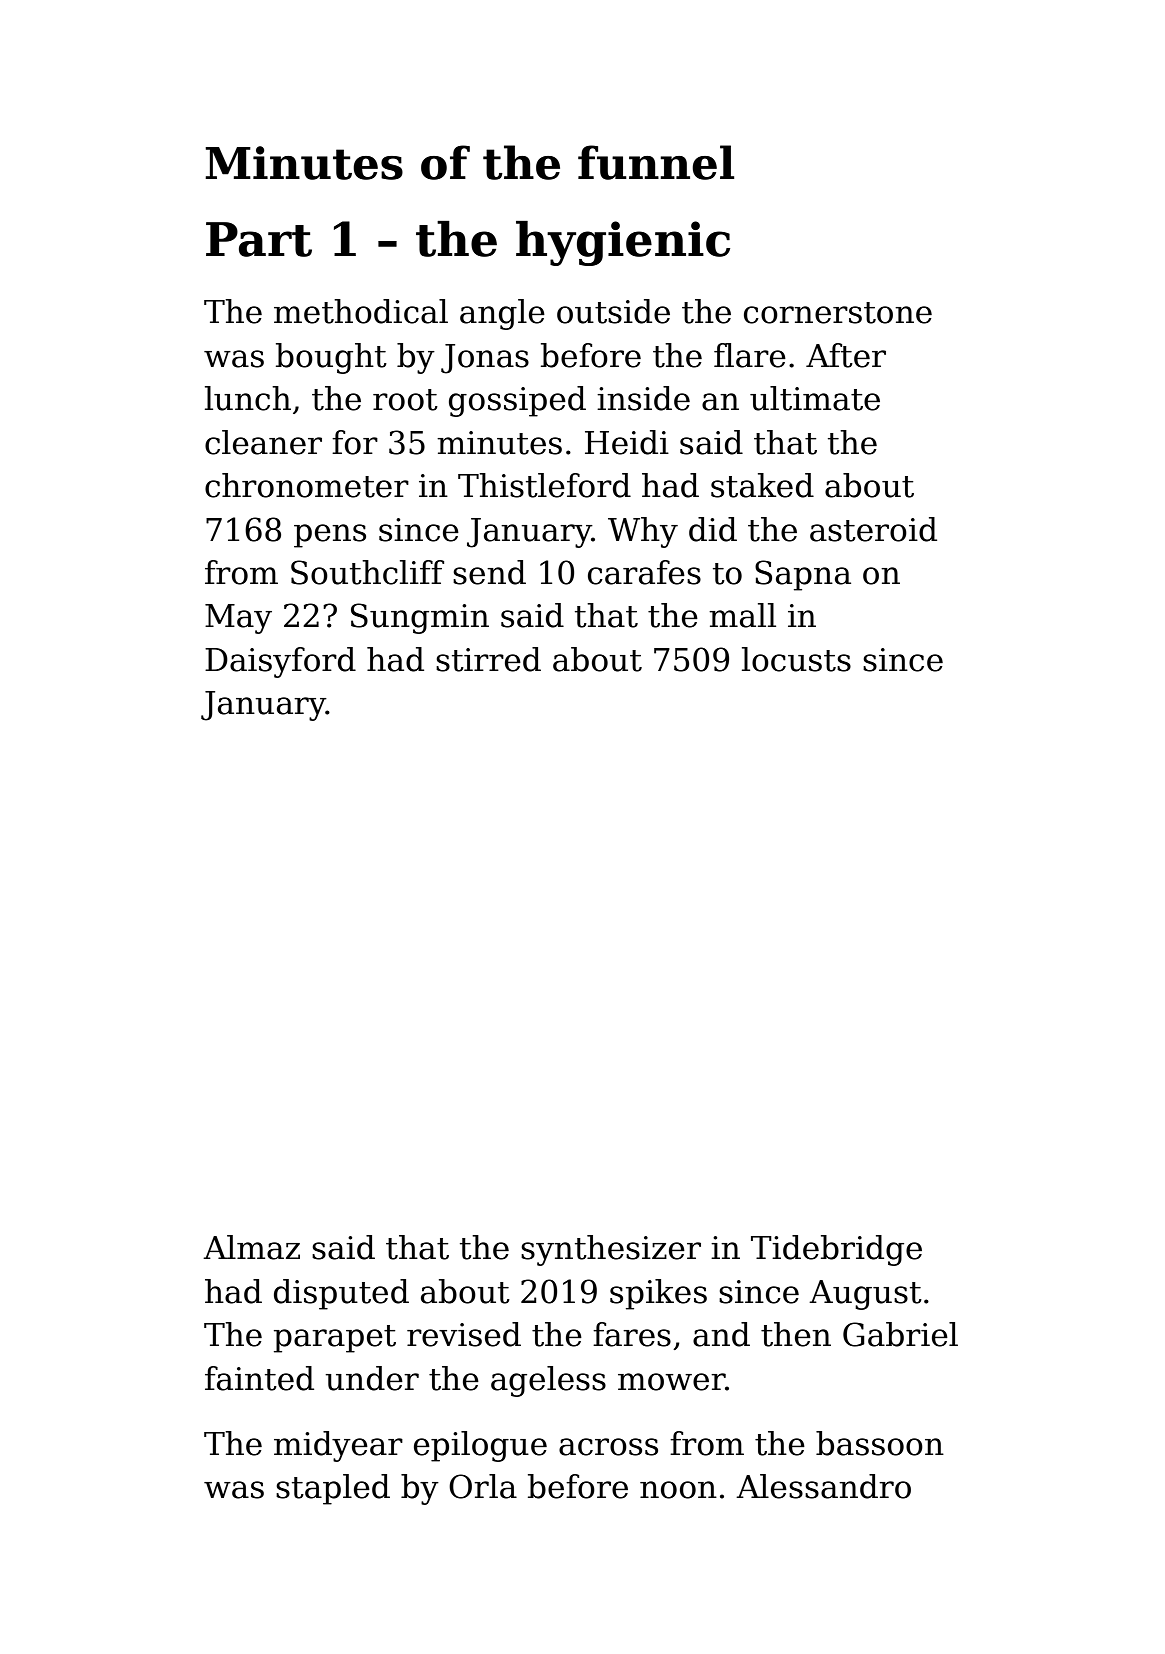 The height and width of the screenshot is (1654, 1165). What do you see at coordinates (338, 1446) in the screenshot?
I see `midyear` at bounding box center [338, 1446].
